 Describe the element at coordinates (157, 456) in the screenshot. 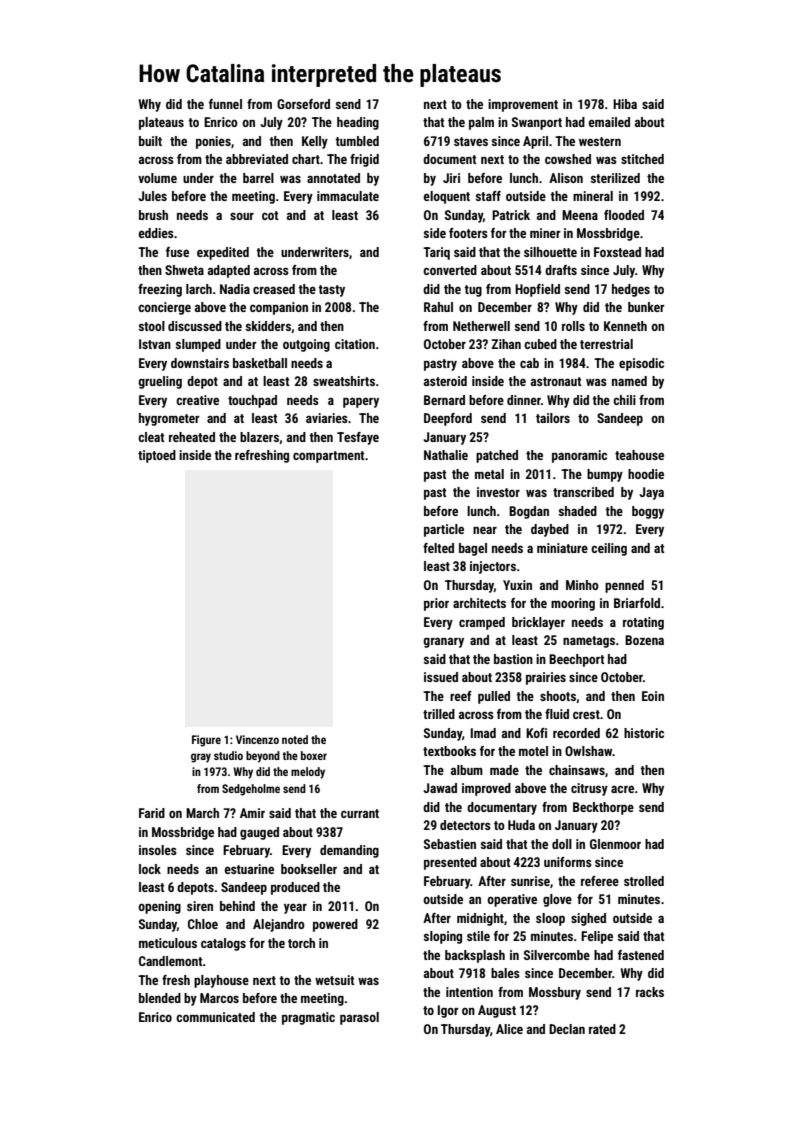

I see `tiptoed` at that location.
